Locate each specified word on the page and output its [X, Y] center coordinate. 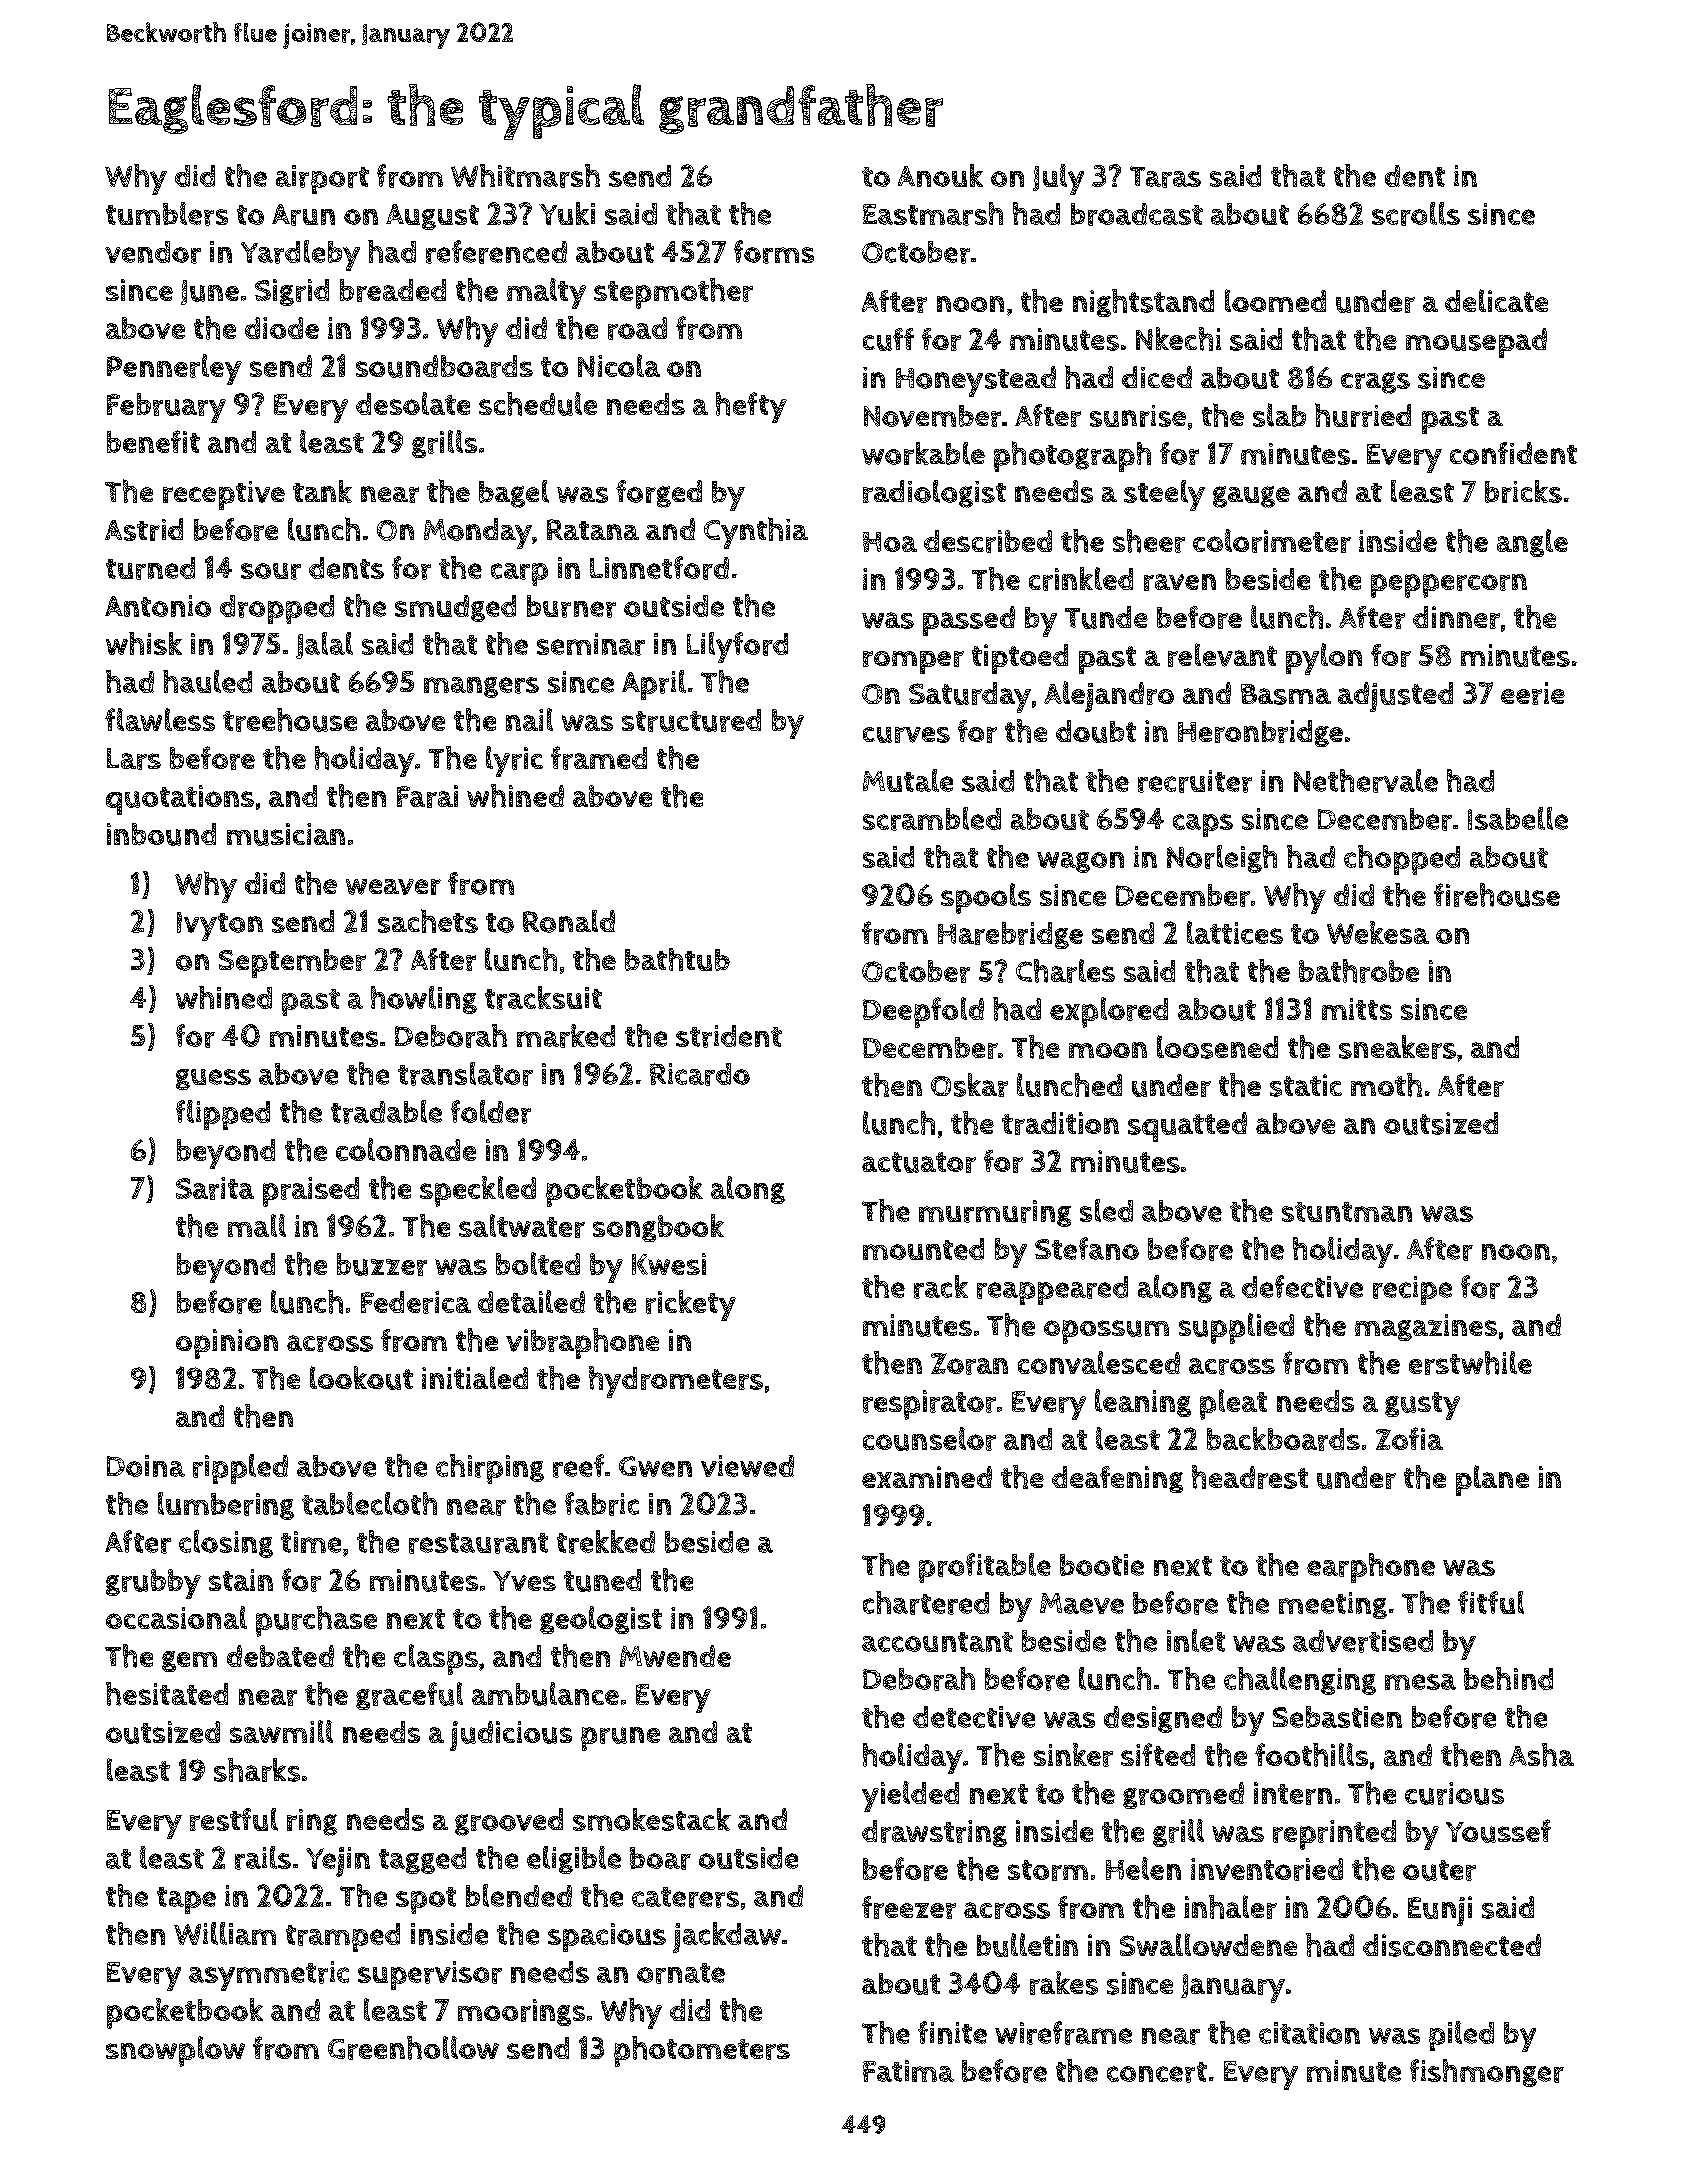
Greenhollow [413, 2048]
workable [923, 453]
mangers [481, 687]
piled [1461, 2036]
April [654, 685]
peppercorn [1449, 586]
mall [257, 1225]
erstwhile [1470, 1363]
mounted [923, 1249]
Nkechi [1178, 339]
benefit [153, 441]
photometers [702, 2051]
